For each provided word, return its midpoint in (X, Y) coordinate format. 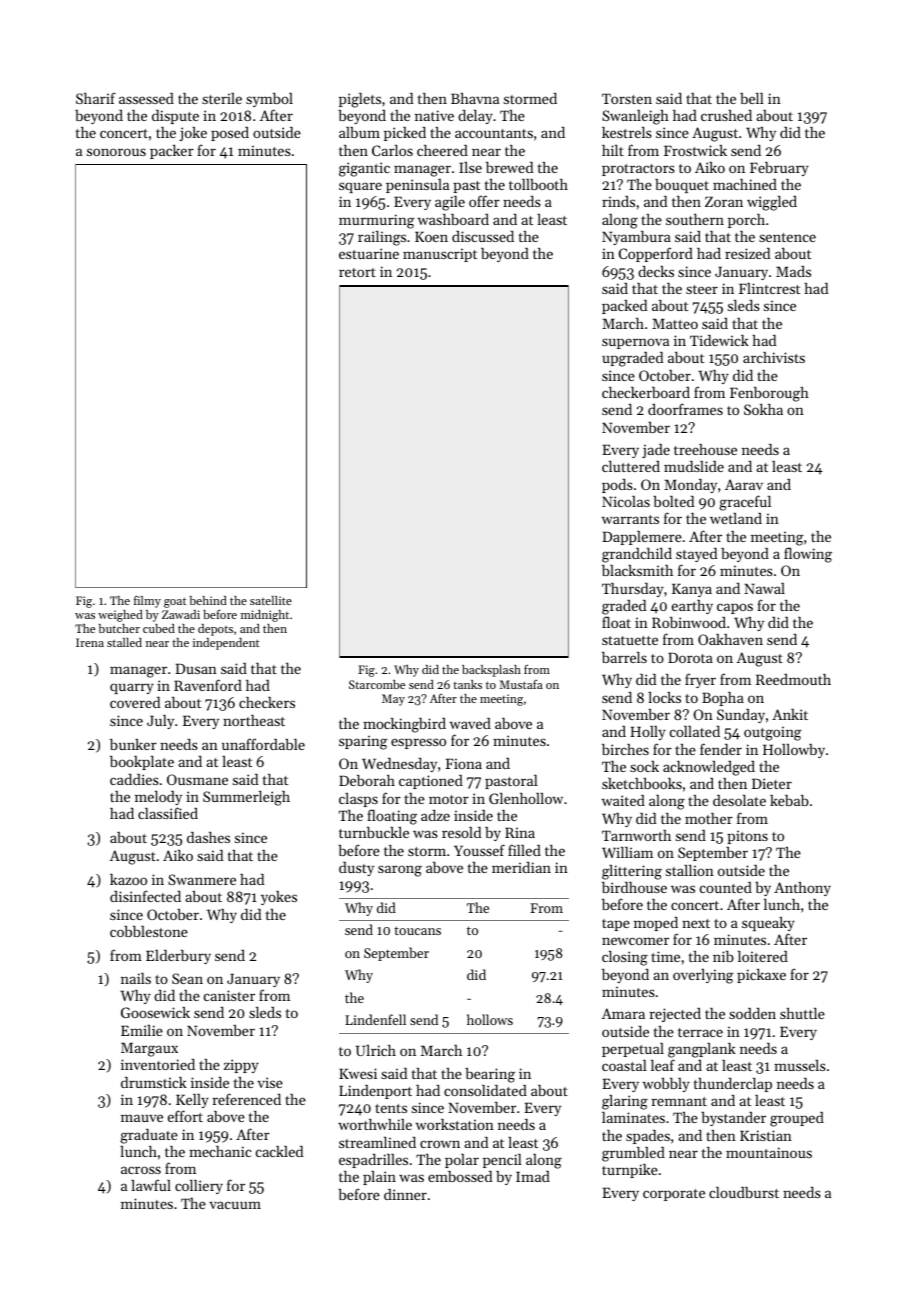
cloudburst (744, 1192)
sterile (222, 98)
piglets (360, 100)
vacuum (235, 1205)
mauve (142, 1118)
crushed (726, 115)
